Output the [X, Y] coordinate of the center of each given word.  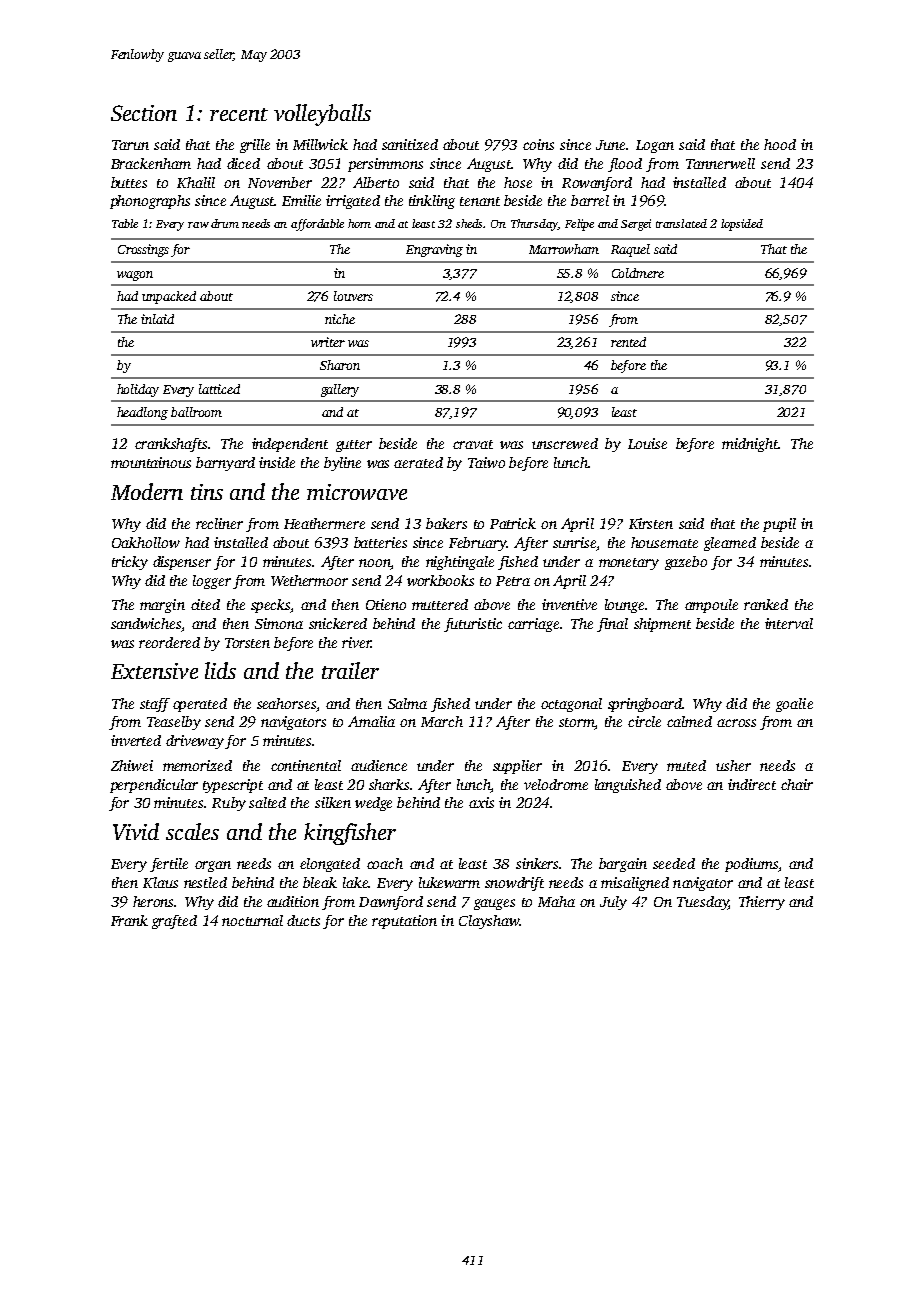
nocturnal [252, 920]
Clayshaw [489, 922]
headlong [142, 413]
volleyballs [322, 115]
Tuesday [703, 903]
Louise [647, 443]
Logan [655, 146]
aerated [418, 462]
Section [144, 113]
